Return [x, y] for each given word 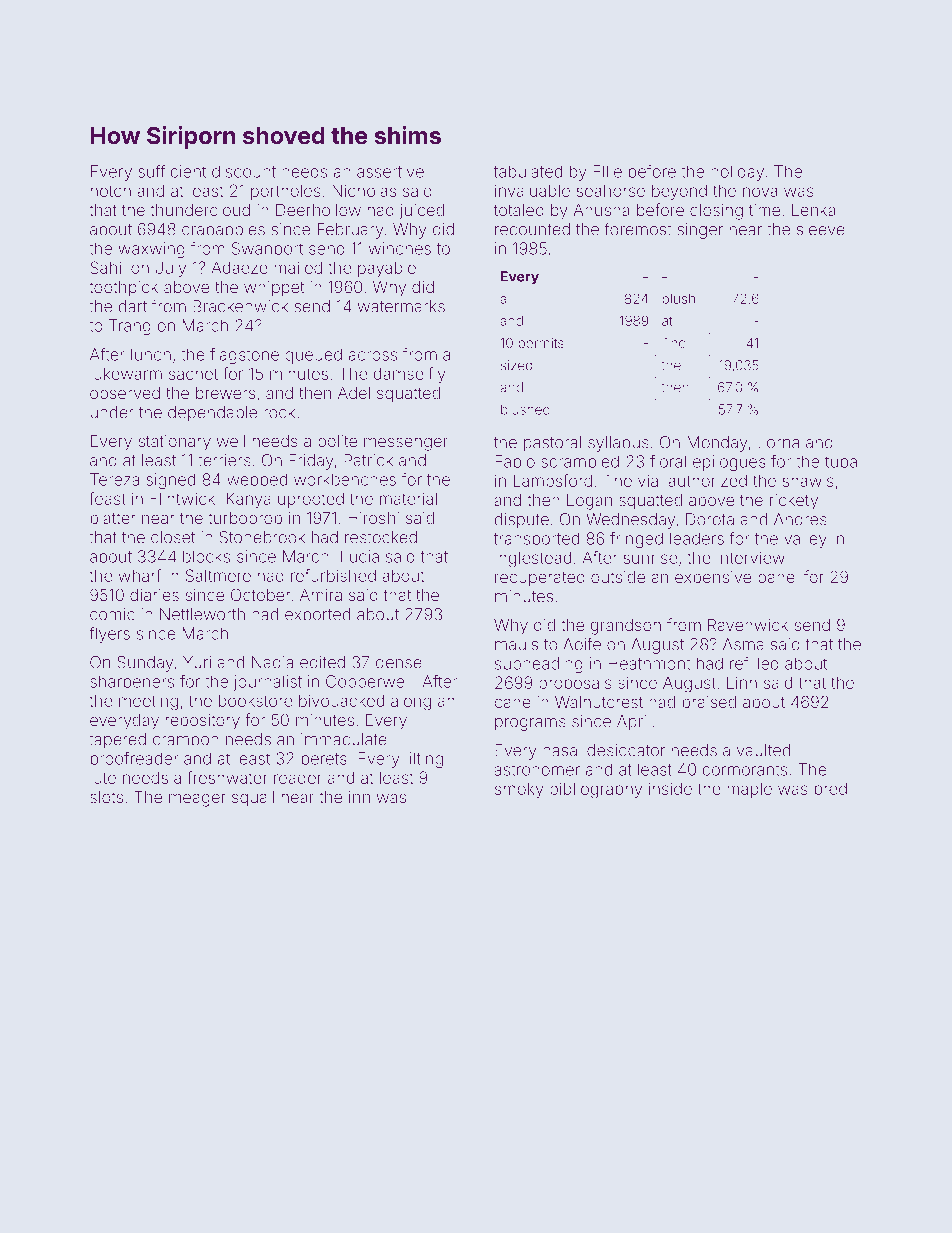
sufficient [172, 171]
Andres [800, 519]
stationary [175, 443]
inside [670, 788]
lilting [424, 760]
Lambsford [552, 480]
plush [678, 300]
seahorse [611, 190]
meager [197, 800]
